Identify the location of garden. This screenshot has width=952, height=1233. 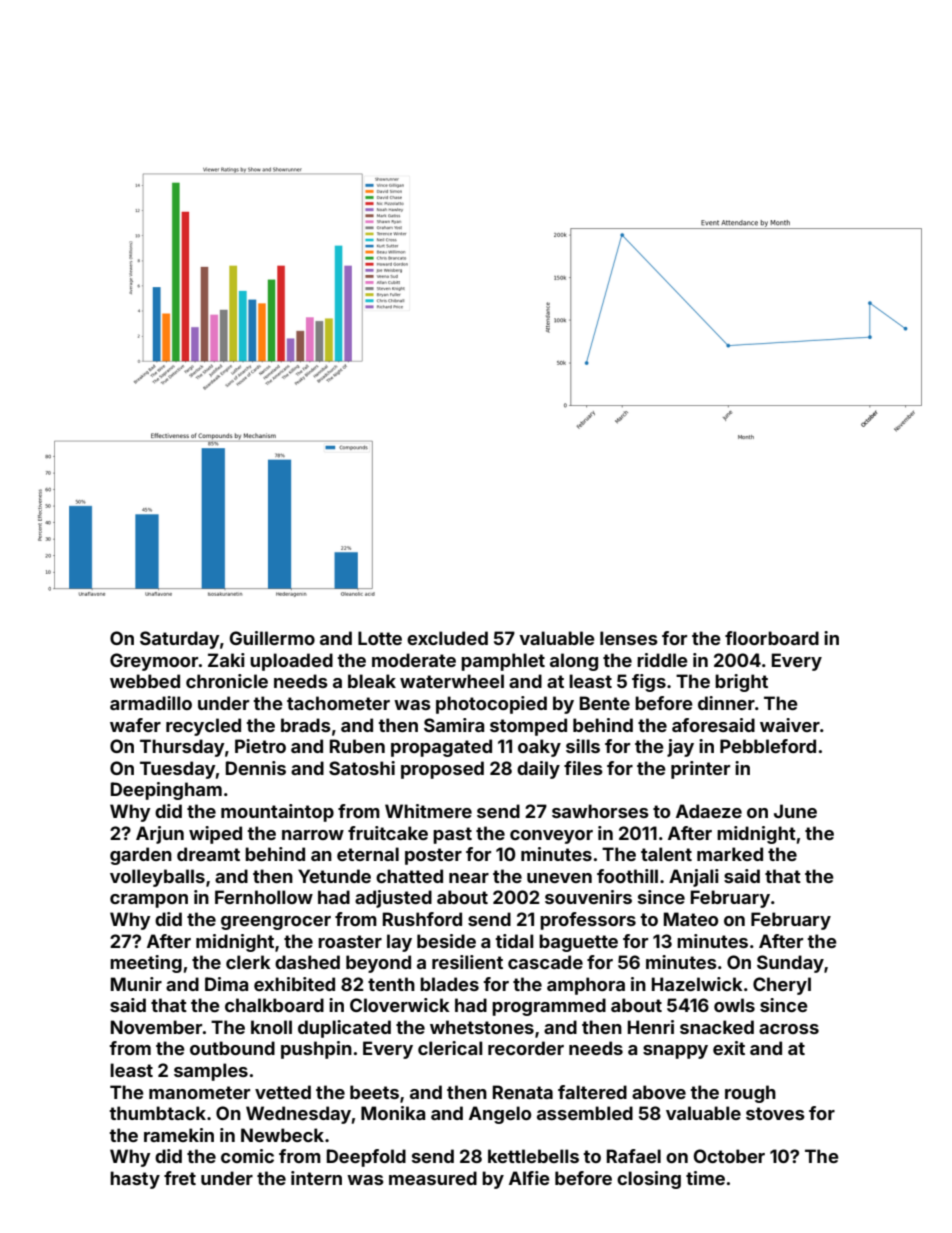
(141, 856).
